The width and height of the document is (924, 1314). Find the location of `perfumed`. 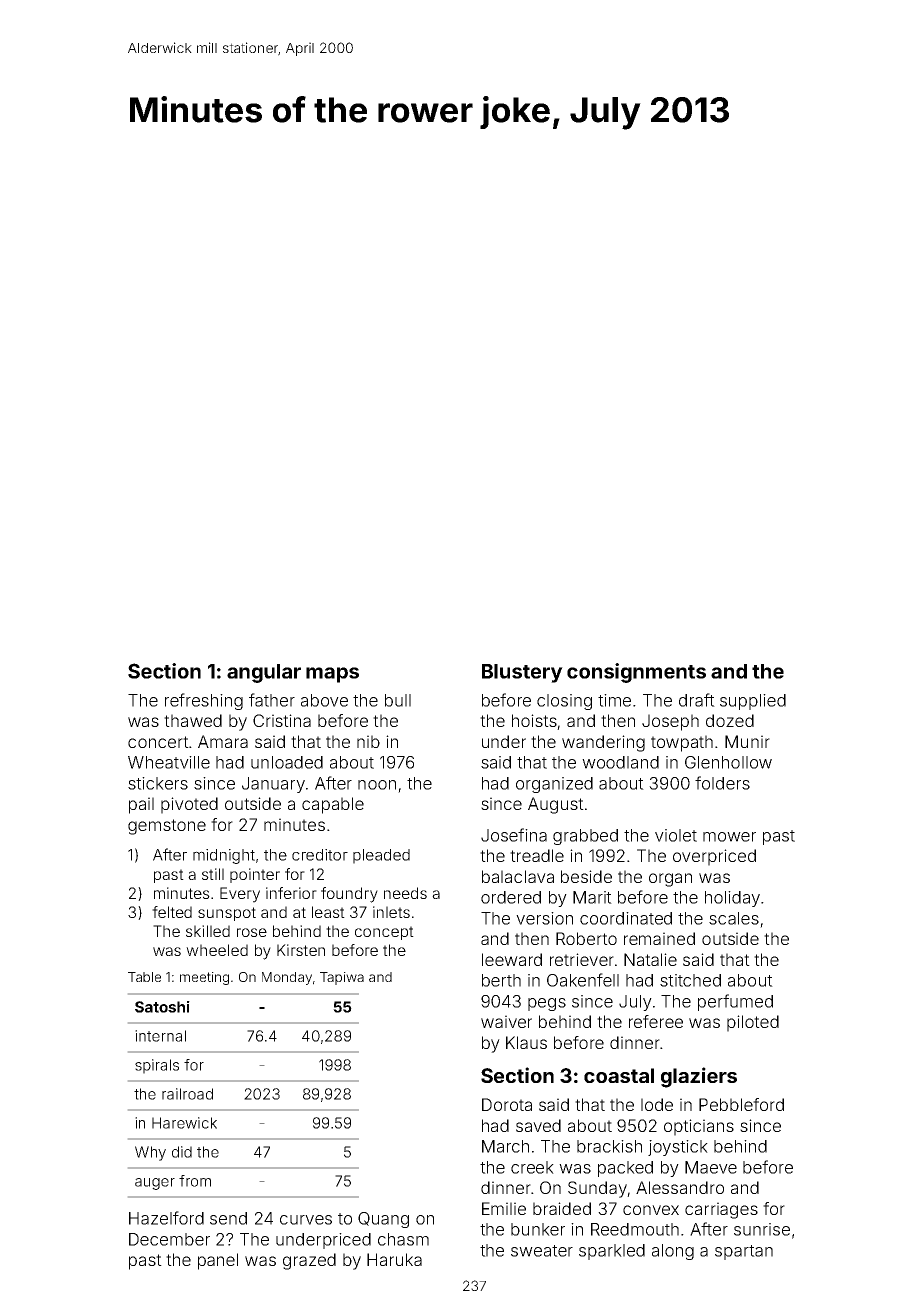

perfumed is located at coordinates (735, 1002).
